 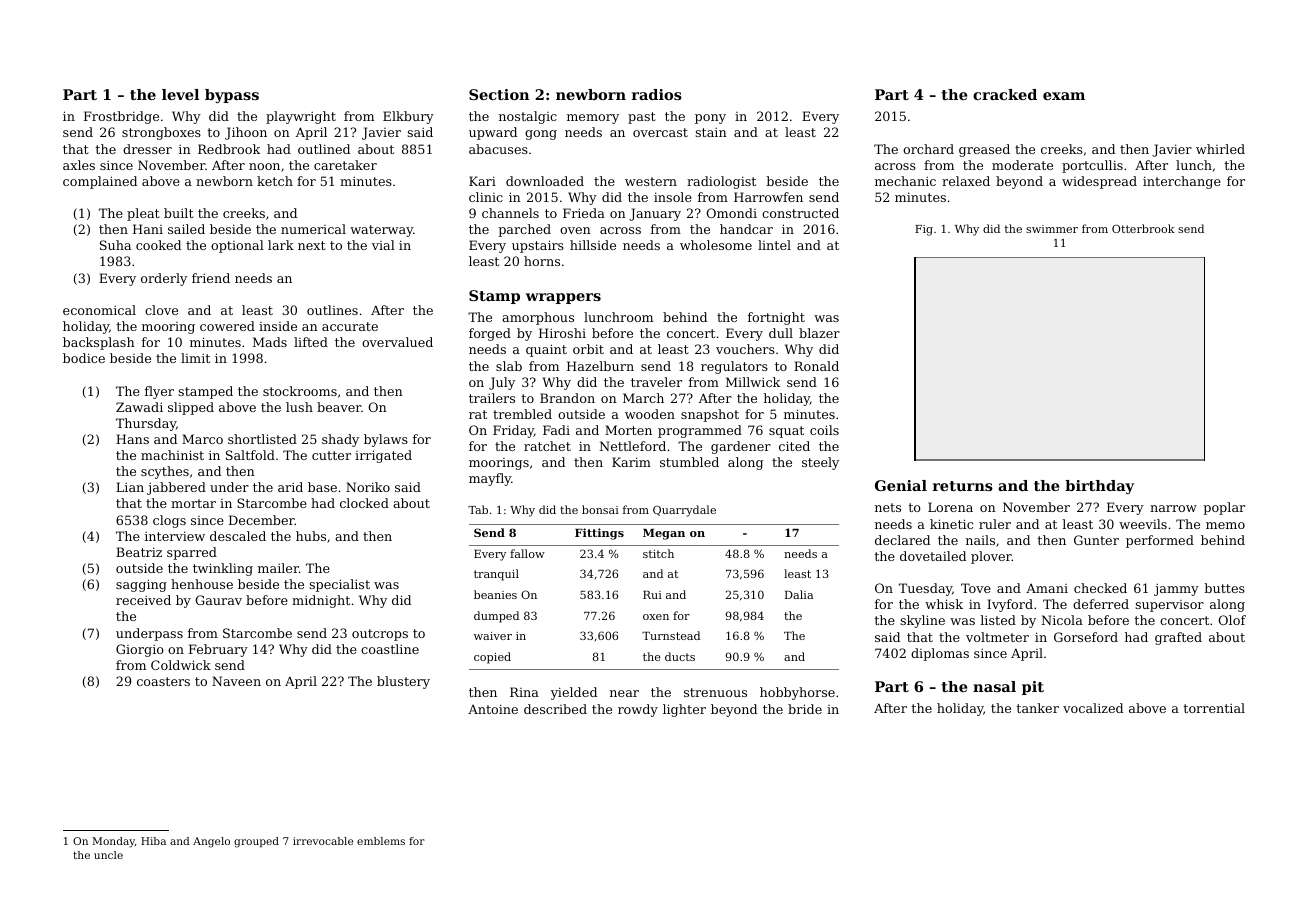 What do you see at coordinates (180, 94) in the image?
I see `level` at bounding box center [180, 94].
